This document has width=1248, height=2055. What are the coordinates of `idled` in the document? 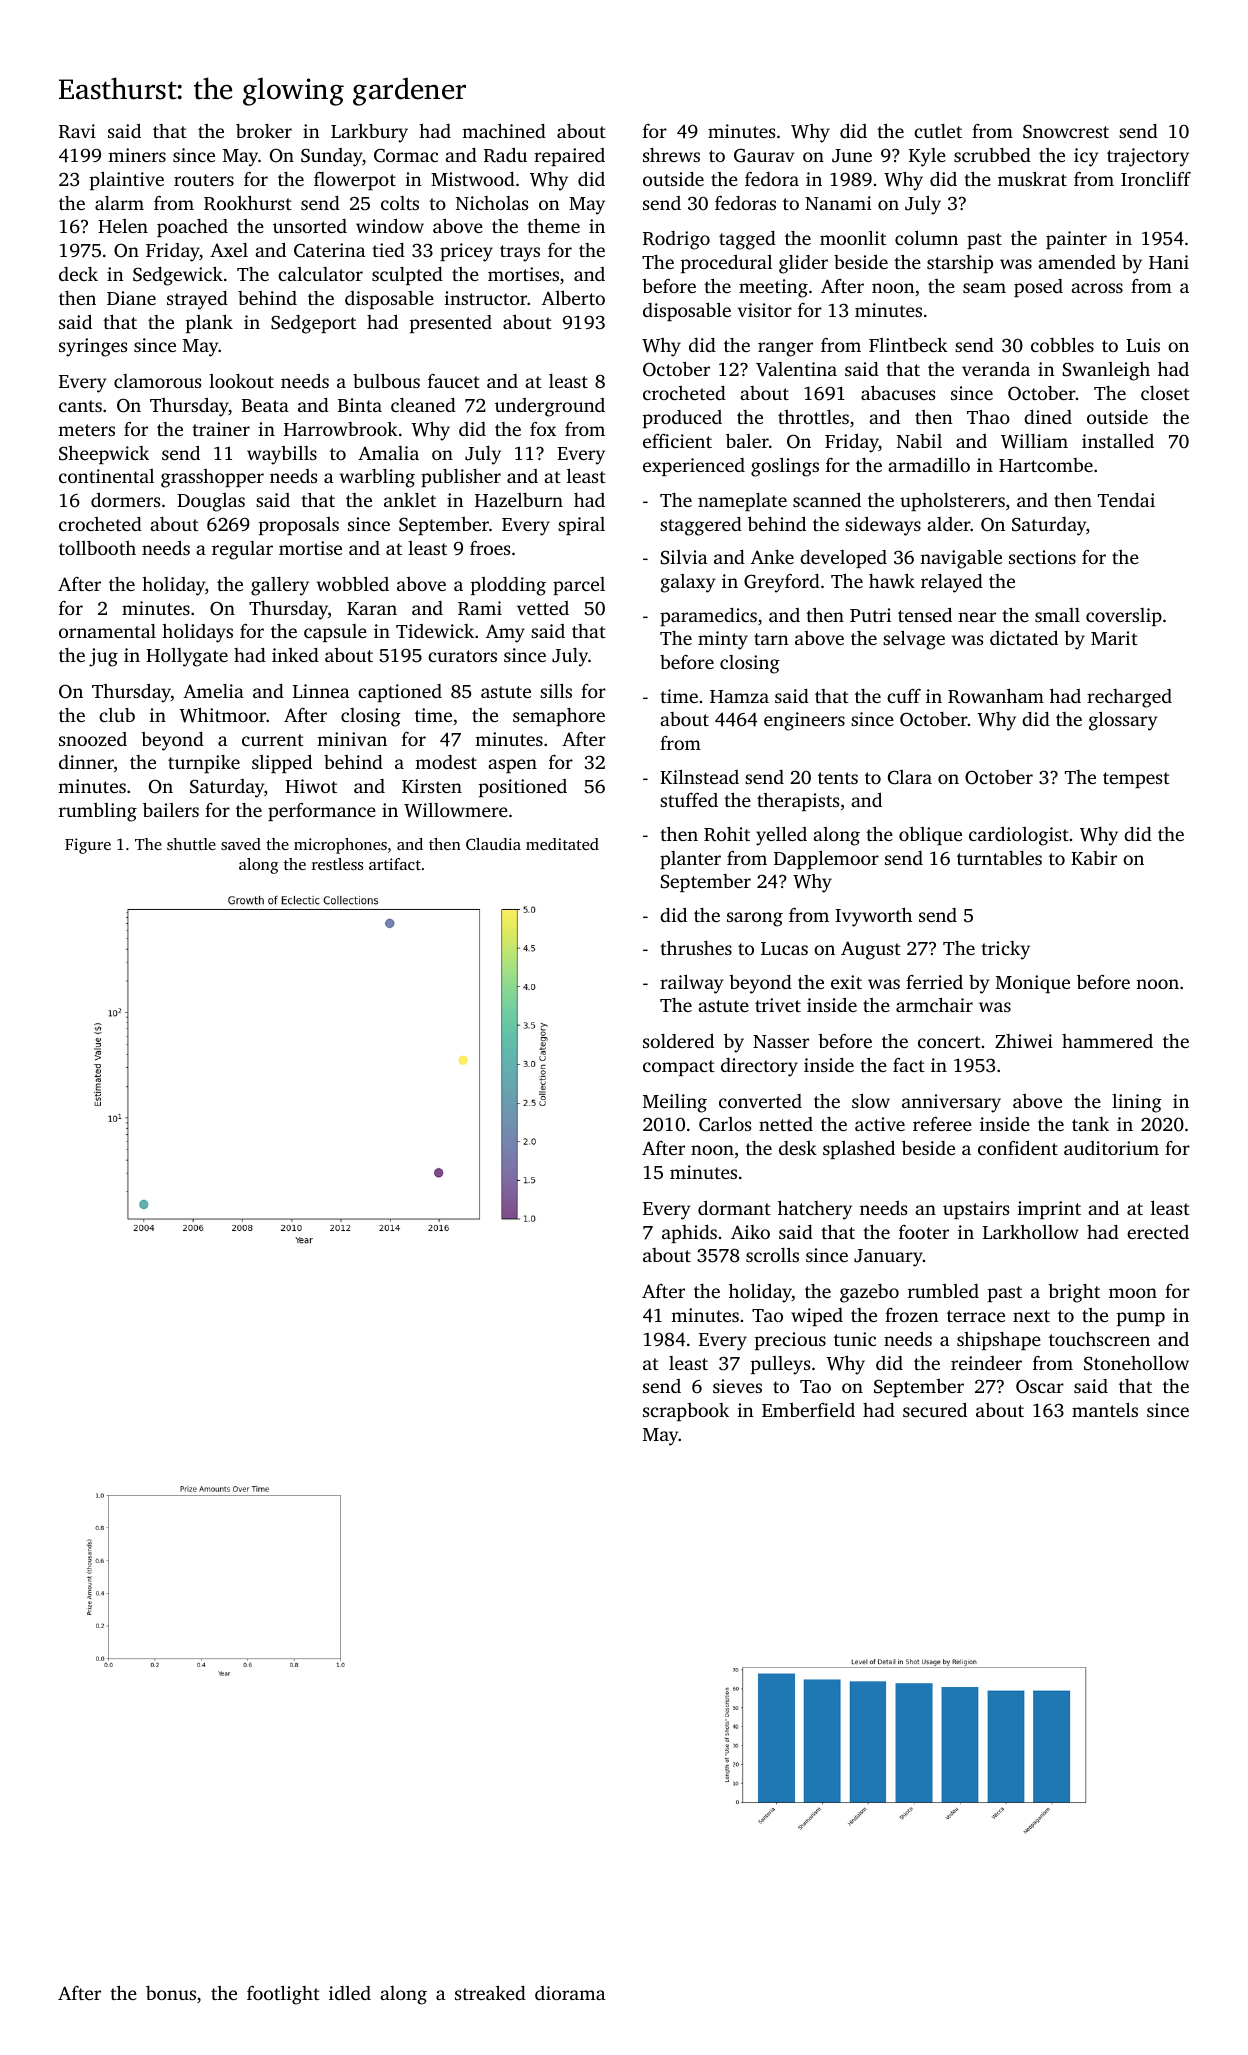 It's located at (350, 1993).
